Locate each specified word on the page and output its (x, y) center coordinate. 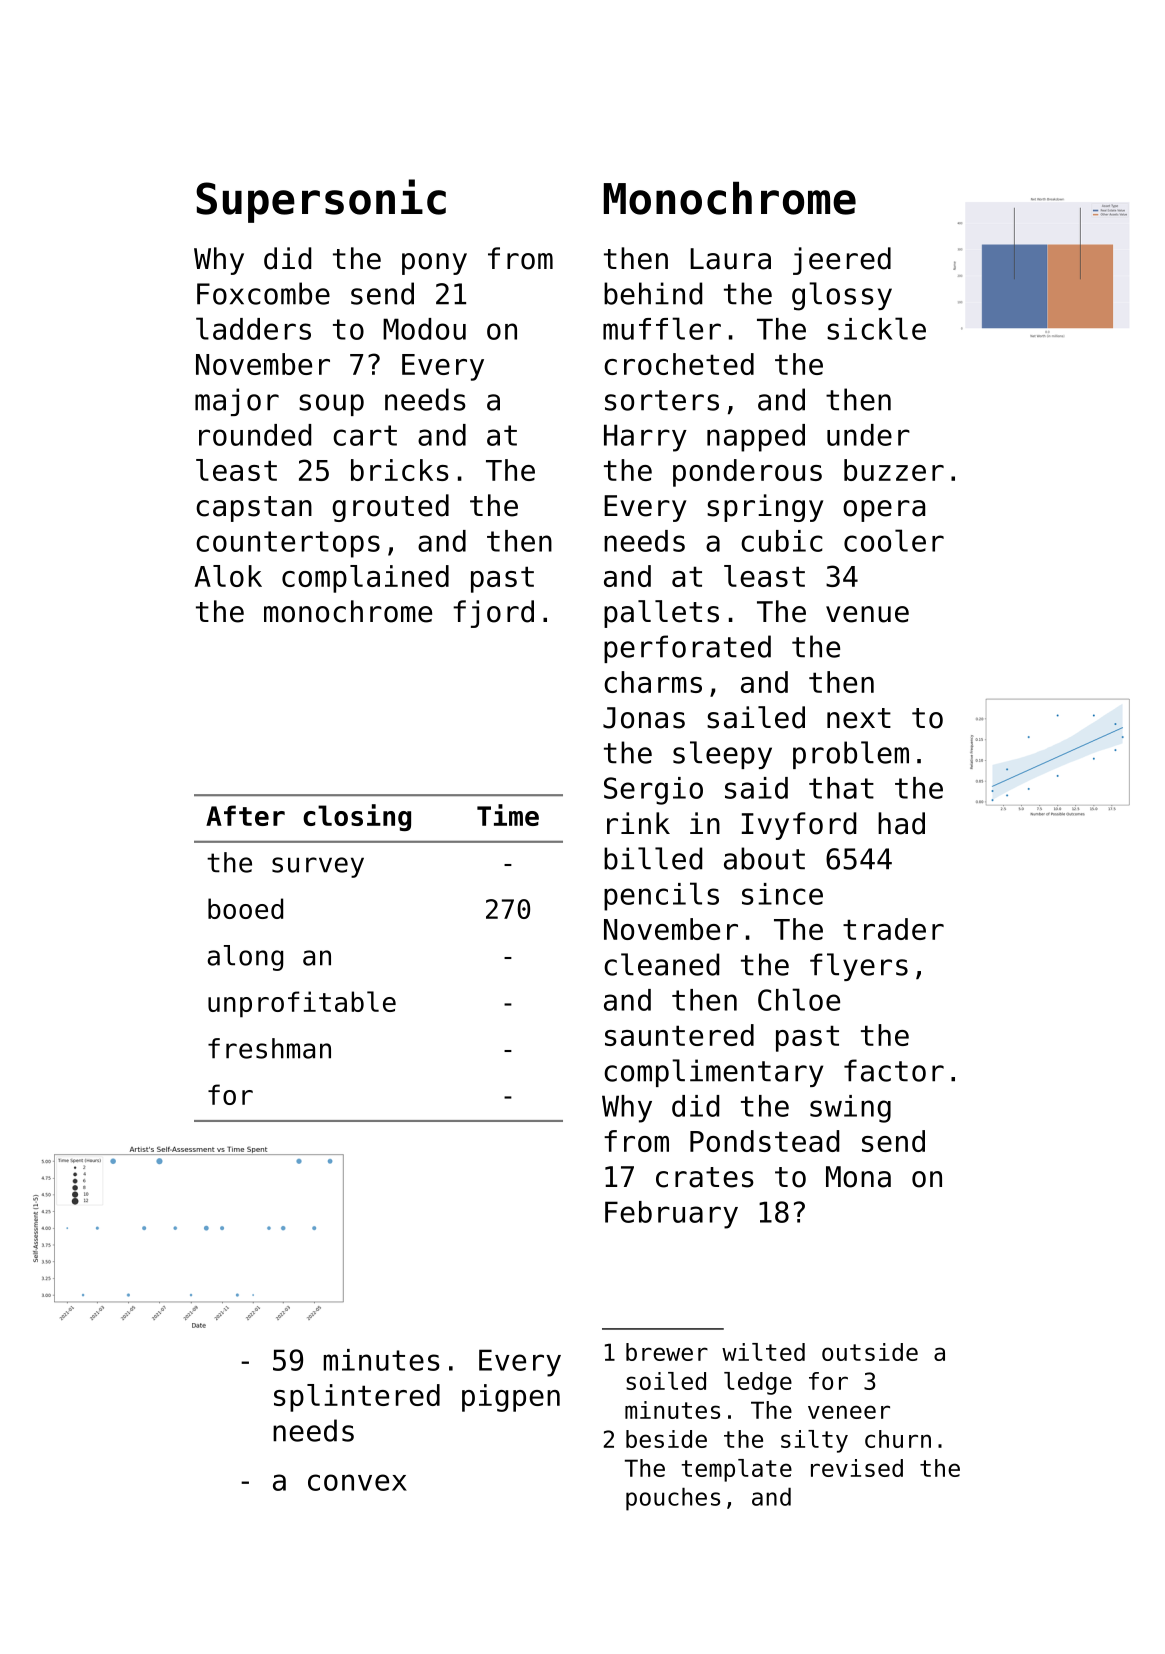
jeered (842, 261)
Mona (858, 1177)
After (245, 815)
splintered (357, 1398)
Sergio (653, 791)
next (859, 718)
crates (705, 1177)
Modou (424, 329)
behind (653, 293)
